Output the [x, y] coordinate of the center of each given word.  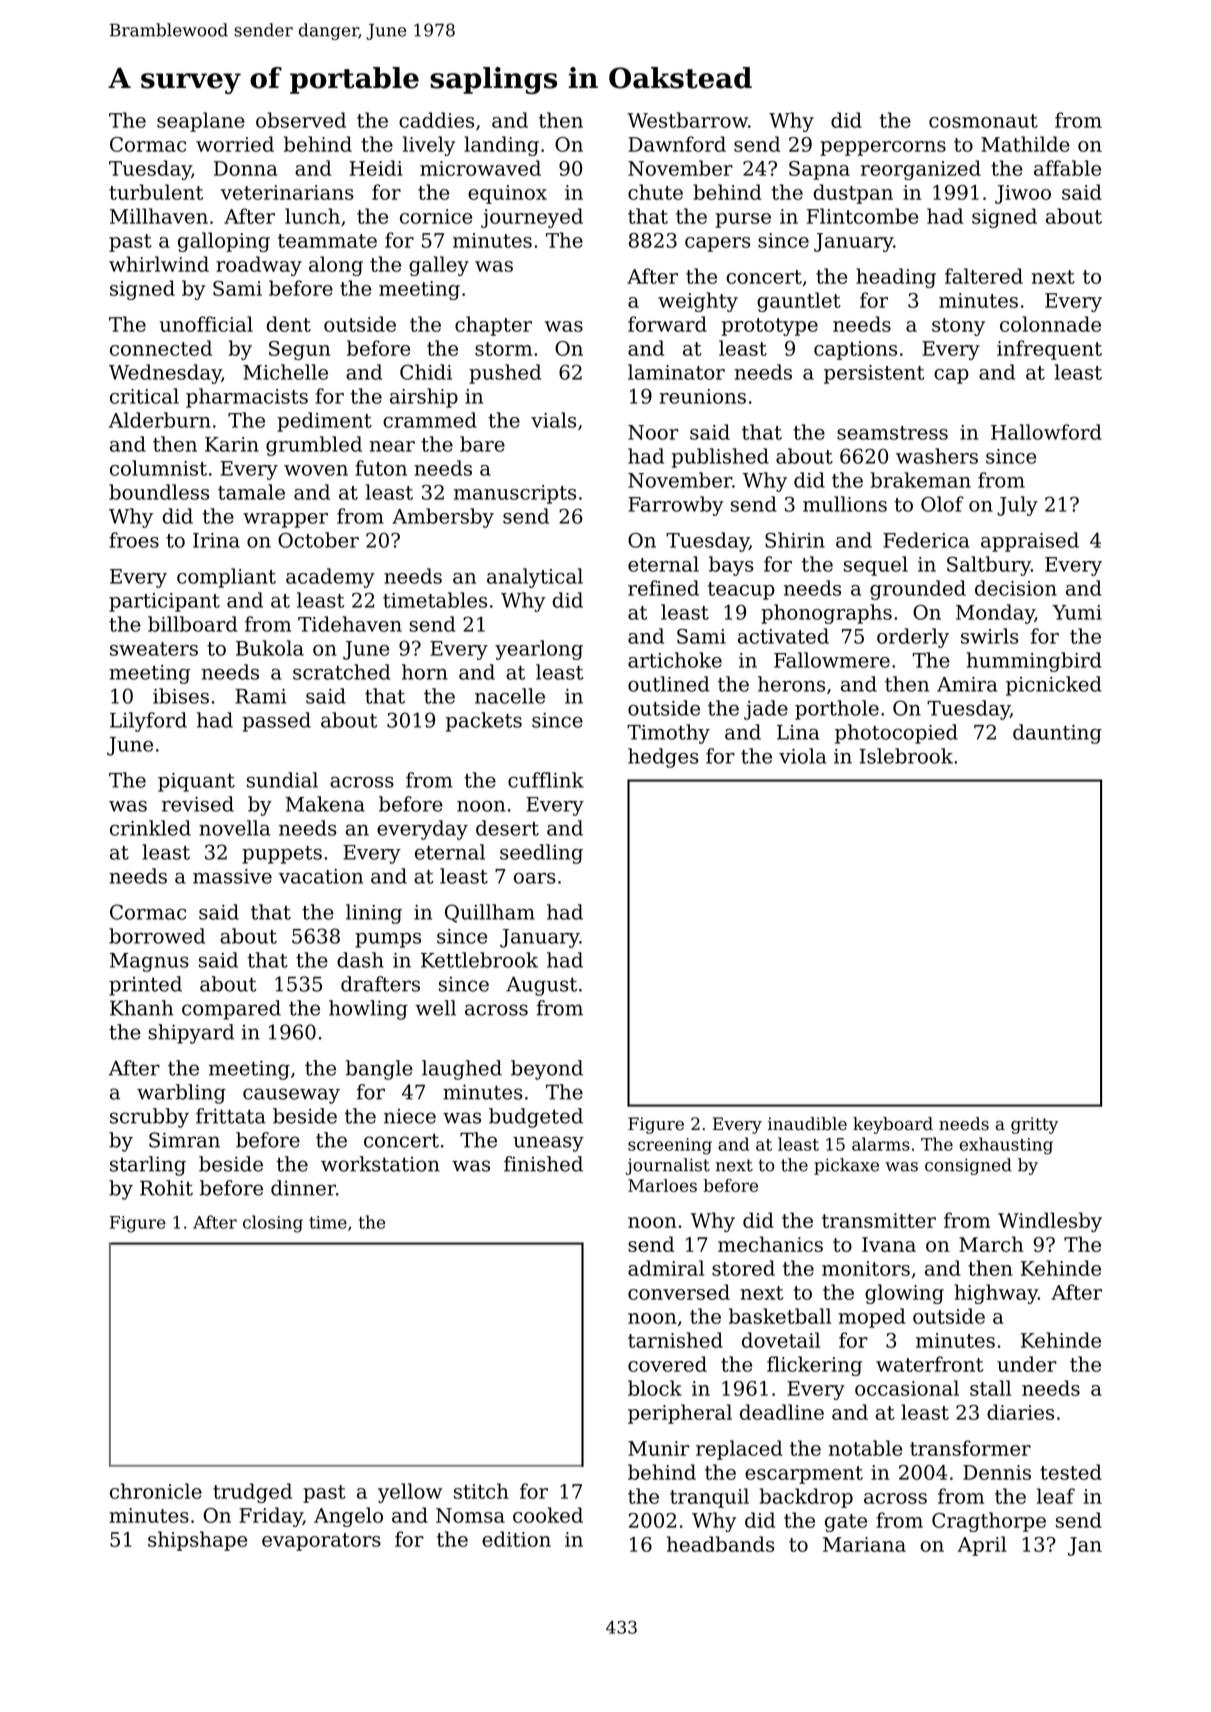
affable [1067, 168]
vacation [321, 876]
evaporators [321, 1542]
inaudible [807, 1124]
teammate [327, 241]
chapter [493, 326]
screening [670, 1146]
